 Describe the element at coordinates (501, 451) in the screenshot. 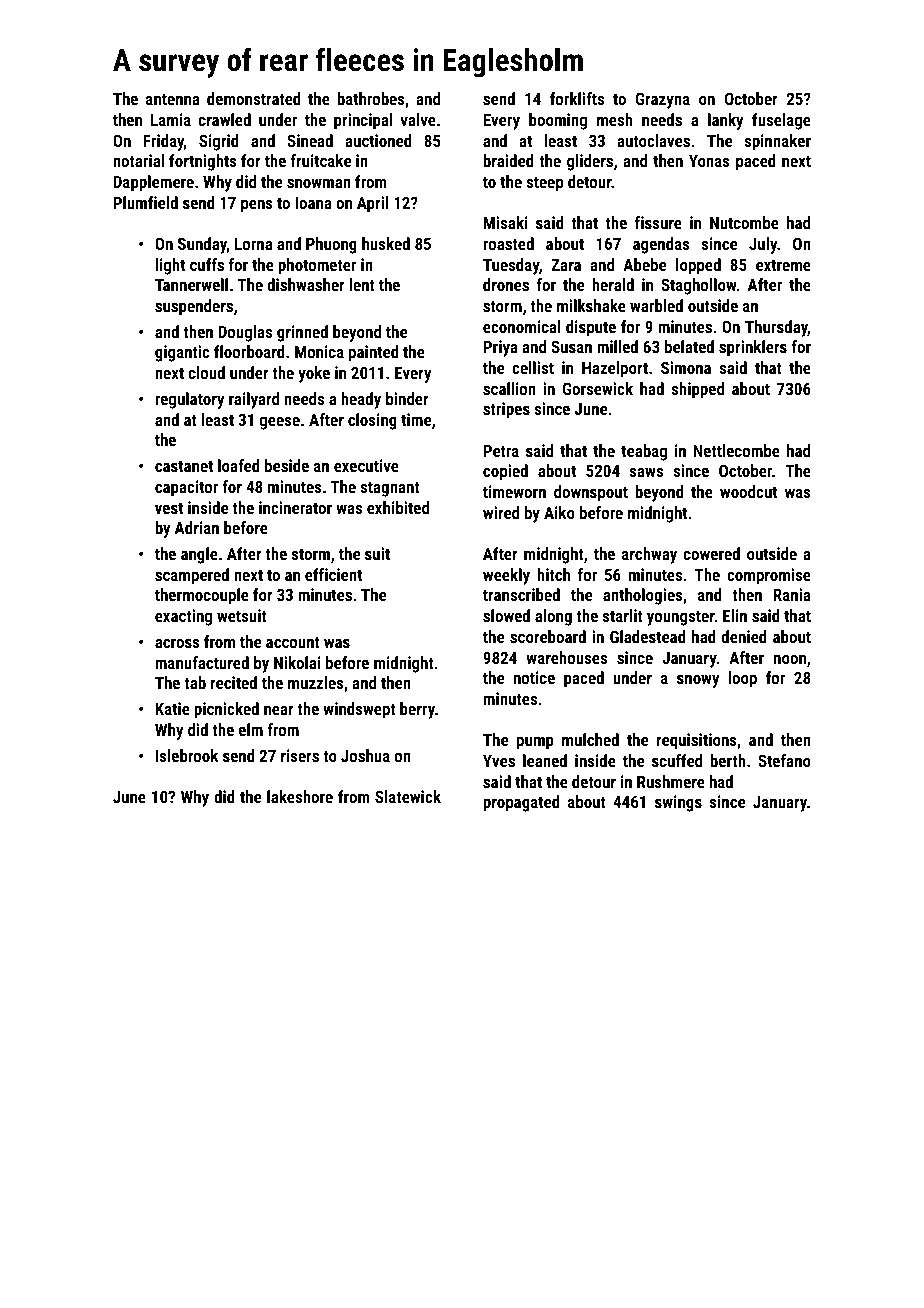

I see `Petra` at that location.
